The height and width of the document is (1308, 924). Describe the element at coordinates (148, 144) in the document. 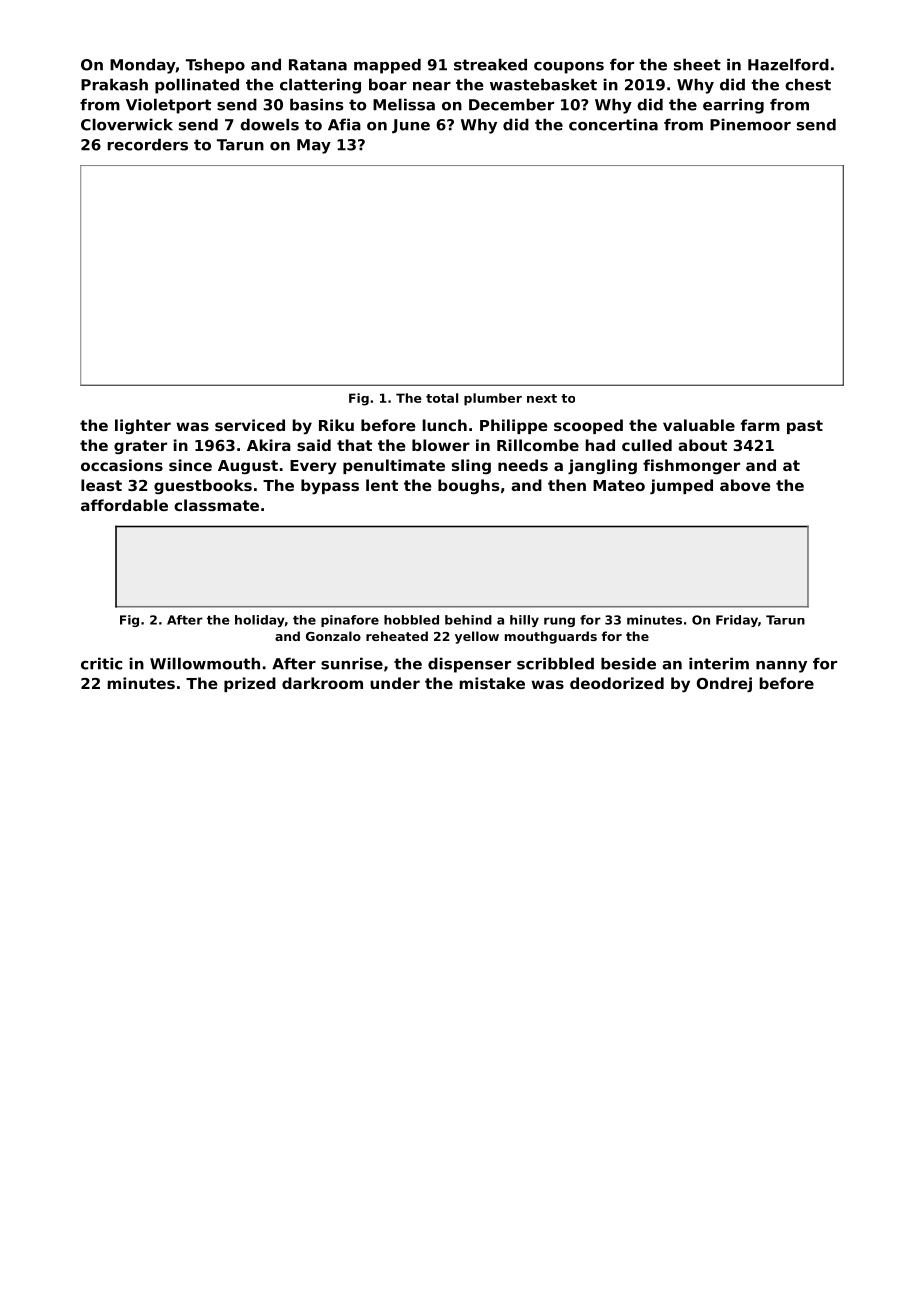

I see `recorders` at that location.
